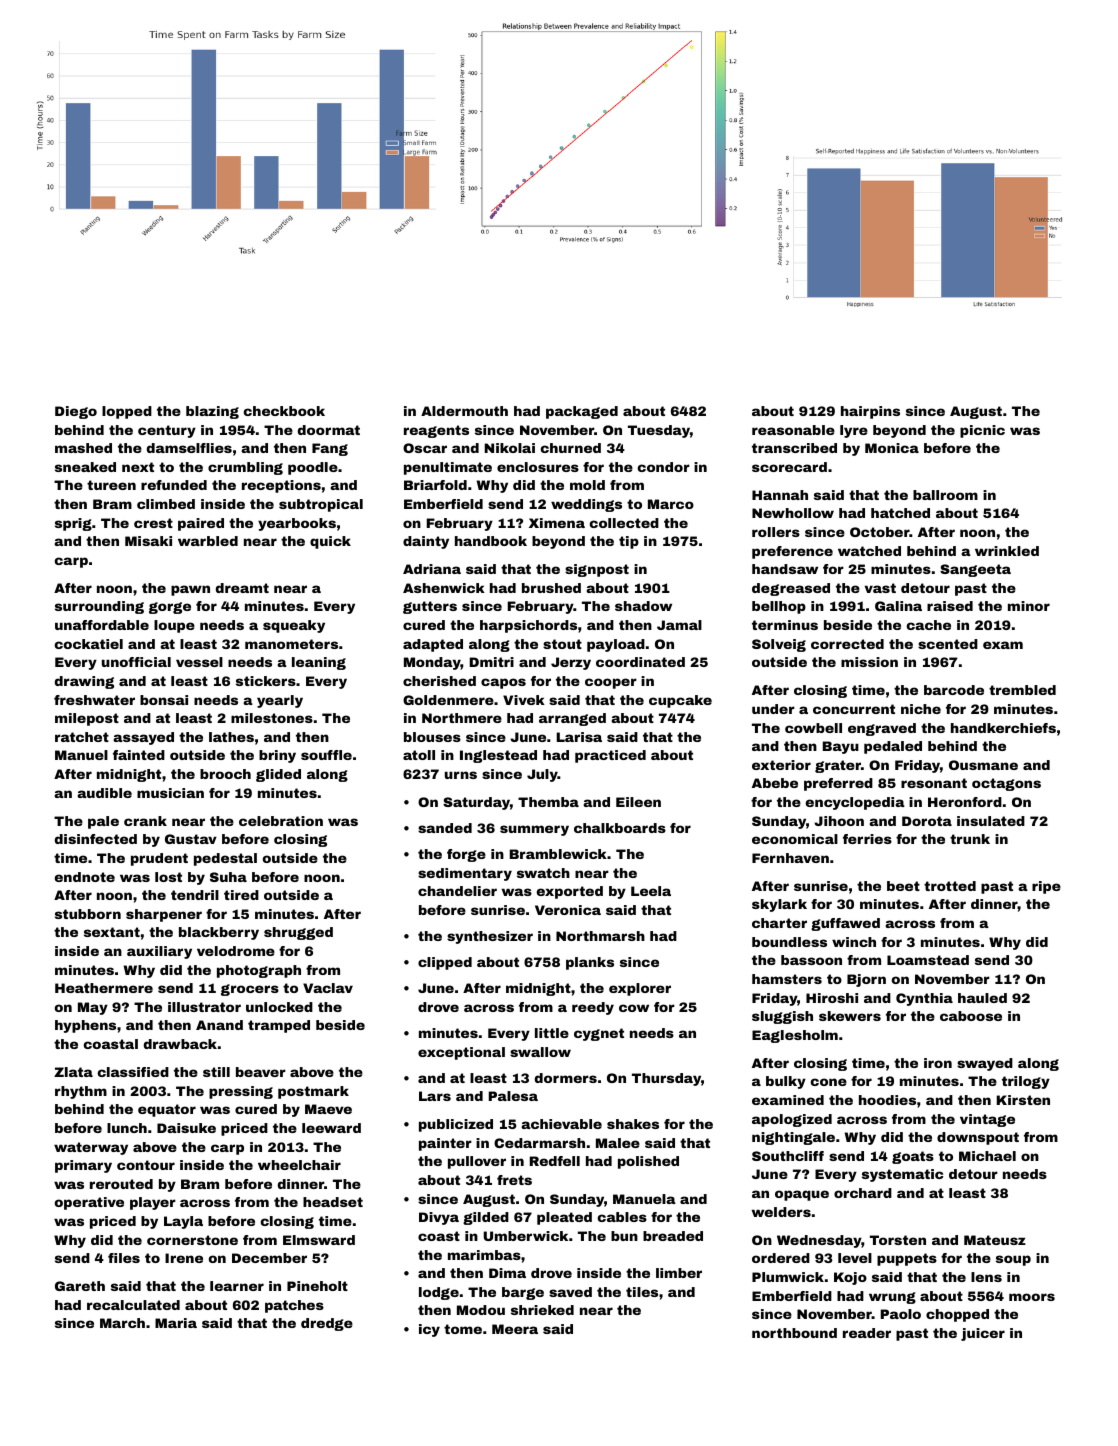 This screenshot has height=1446, width=1118. I want to click on Aldermouth, so click(464, 411).
